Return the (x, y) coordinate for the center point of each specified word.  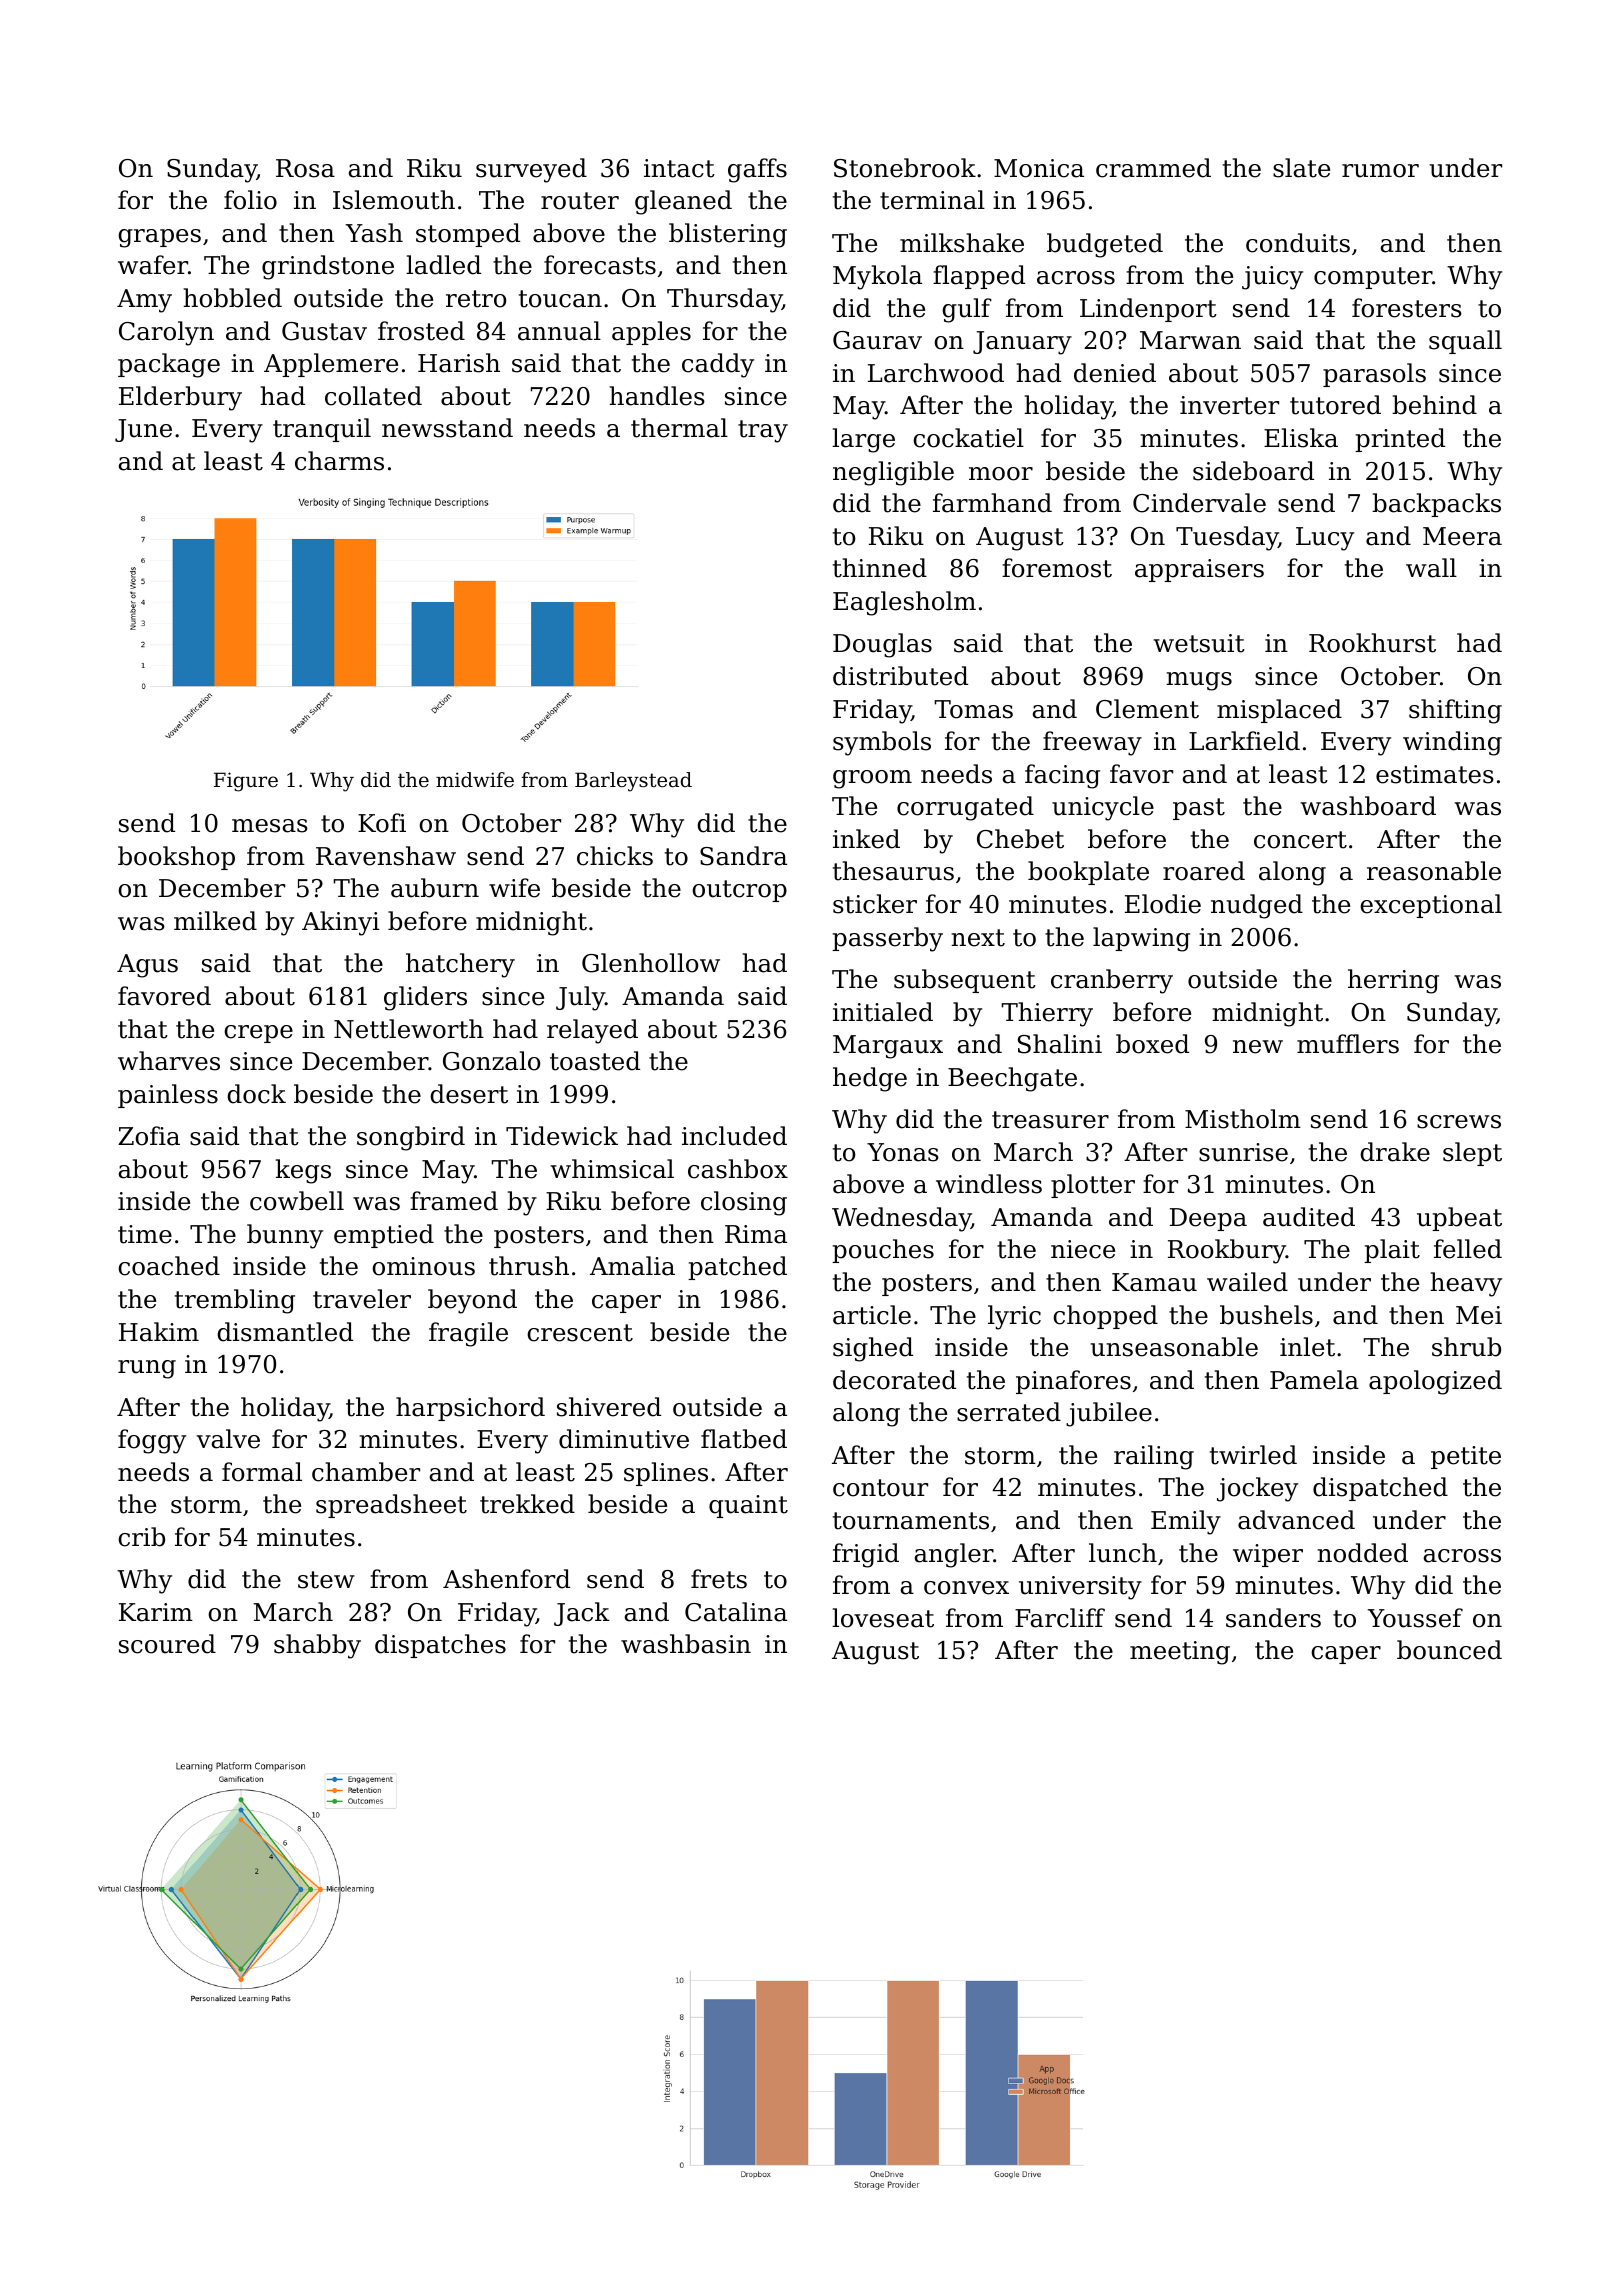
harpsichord (470, 1409)
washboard (1368, 806)
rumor (1380, 171)
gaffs (757, 170)
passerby (887, 939)
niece (1083, 1249)
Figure (246, 782)
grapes (159, 238)
